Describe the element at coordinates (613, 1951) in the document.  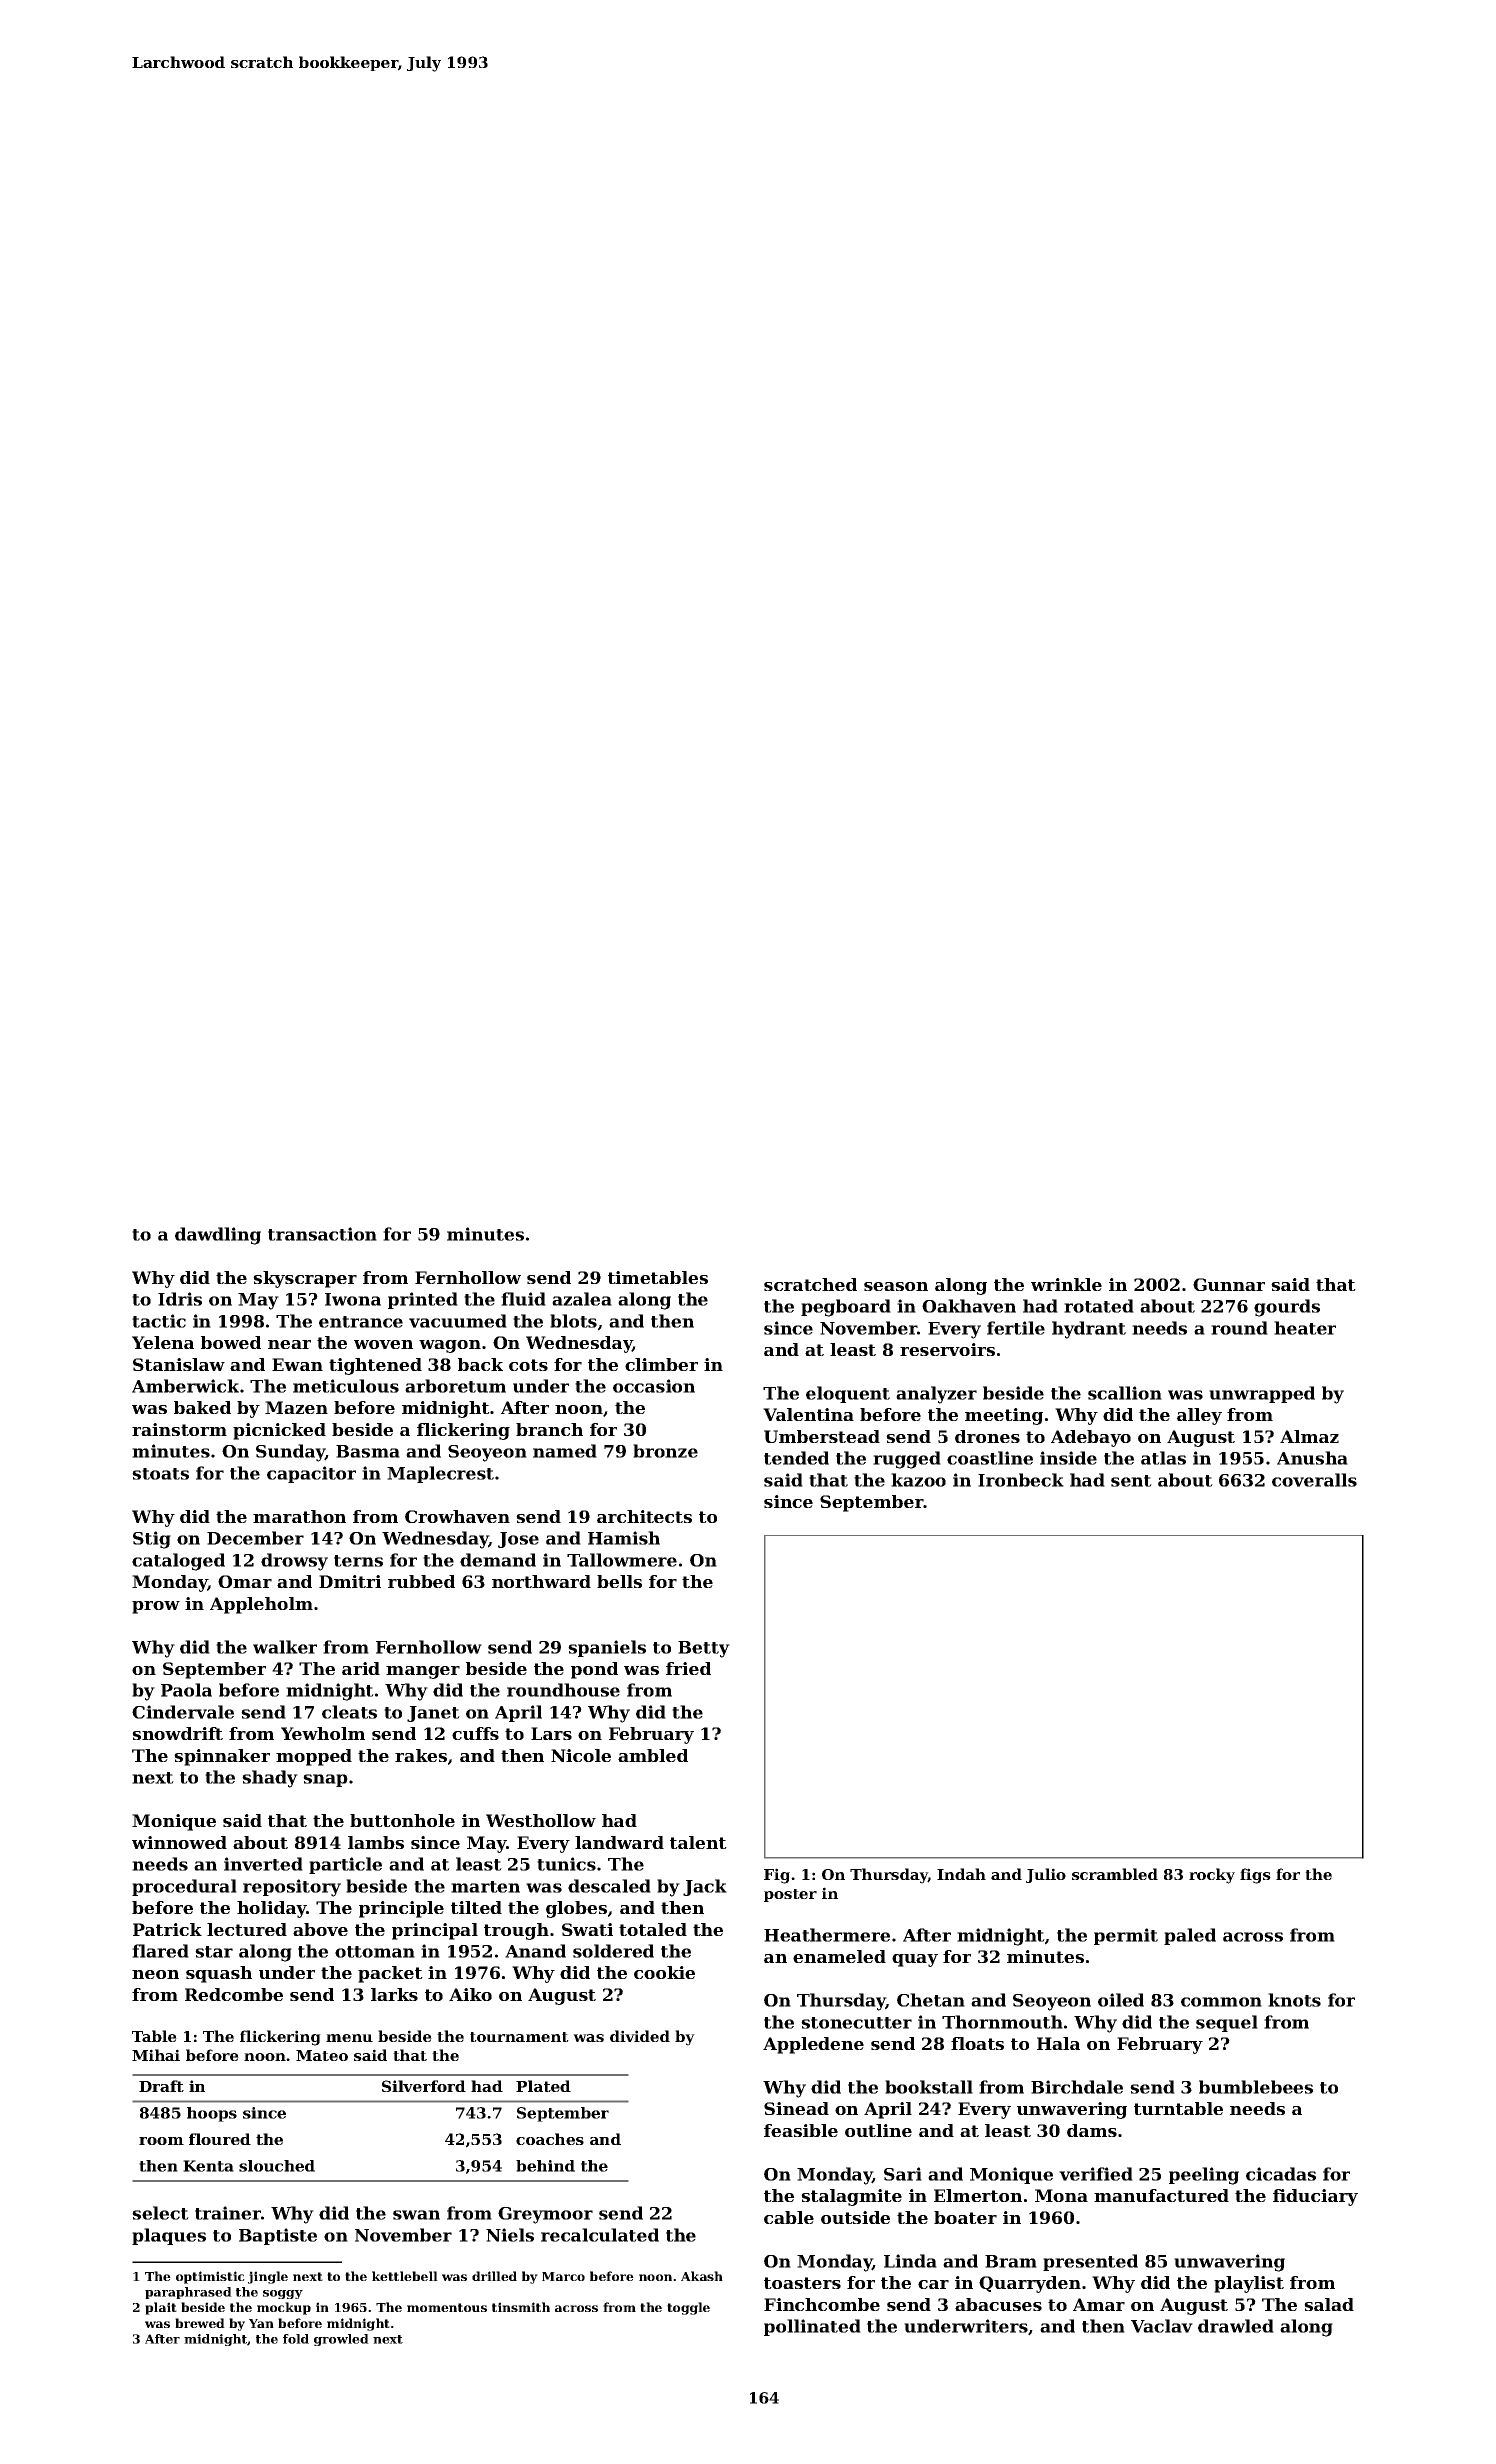
I see `soldered` at that location.
